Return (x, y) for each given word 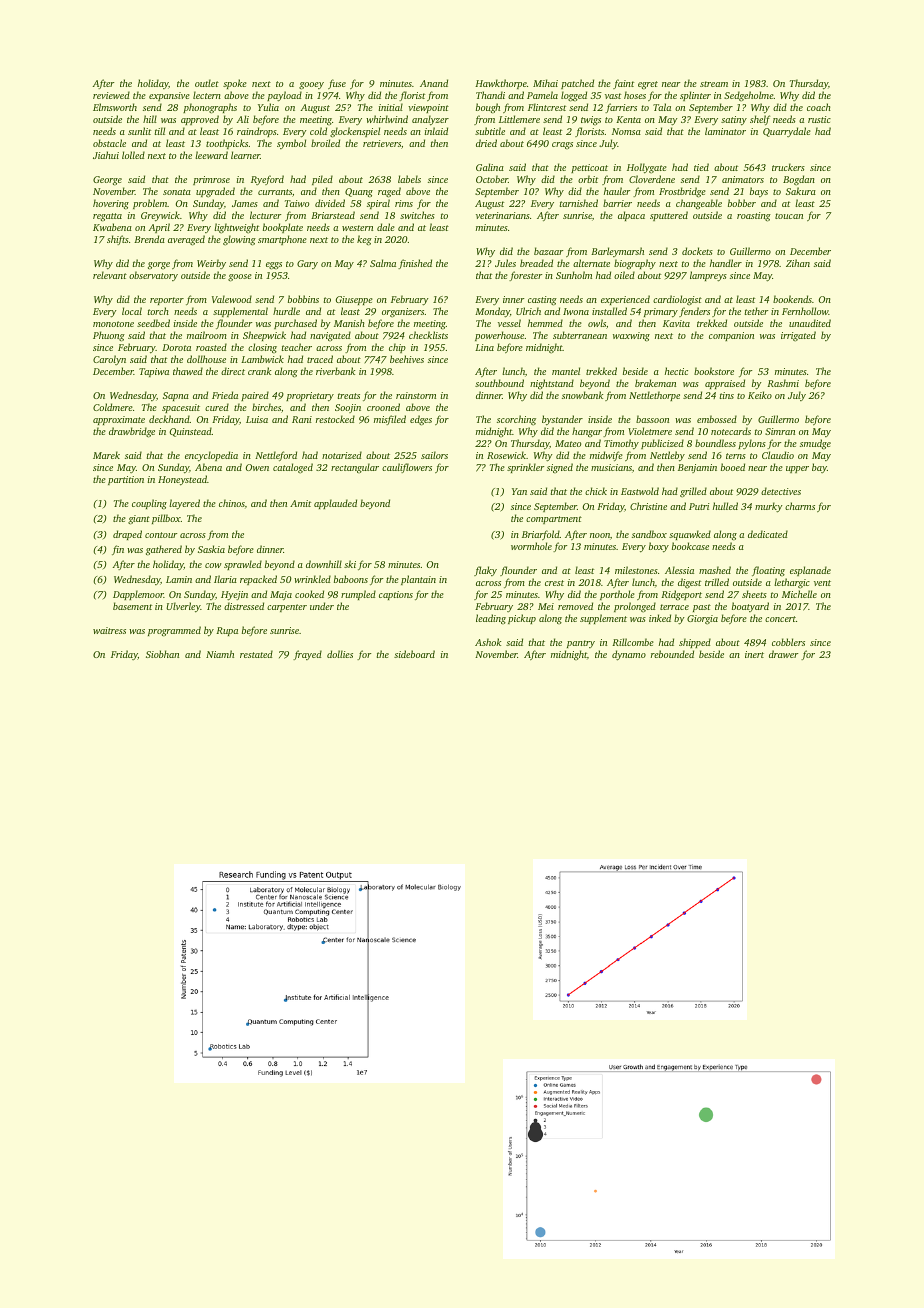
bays (759, 192)
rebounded (672, 654)
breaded (536, 263)
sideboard (414, 654)
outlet (207, 83)
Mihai (545, 83)
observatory (153, 276)
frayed (307, 655)
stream (714, 84)
